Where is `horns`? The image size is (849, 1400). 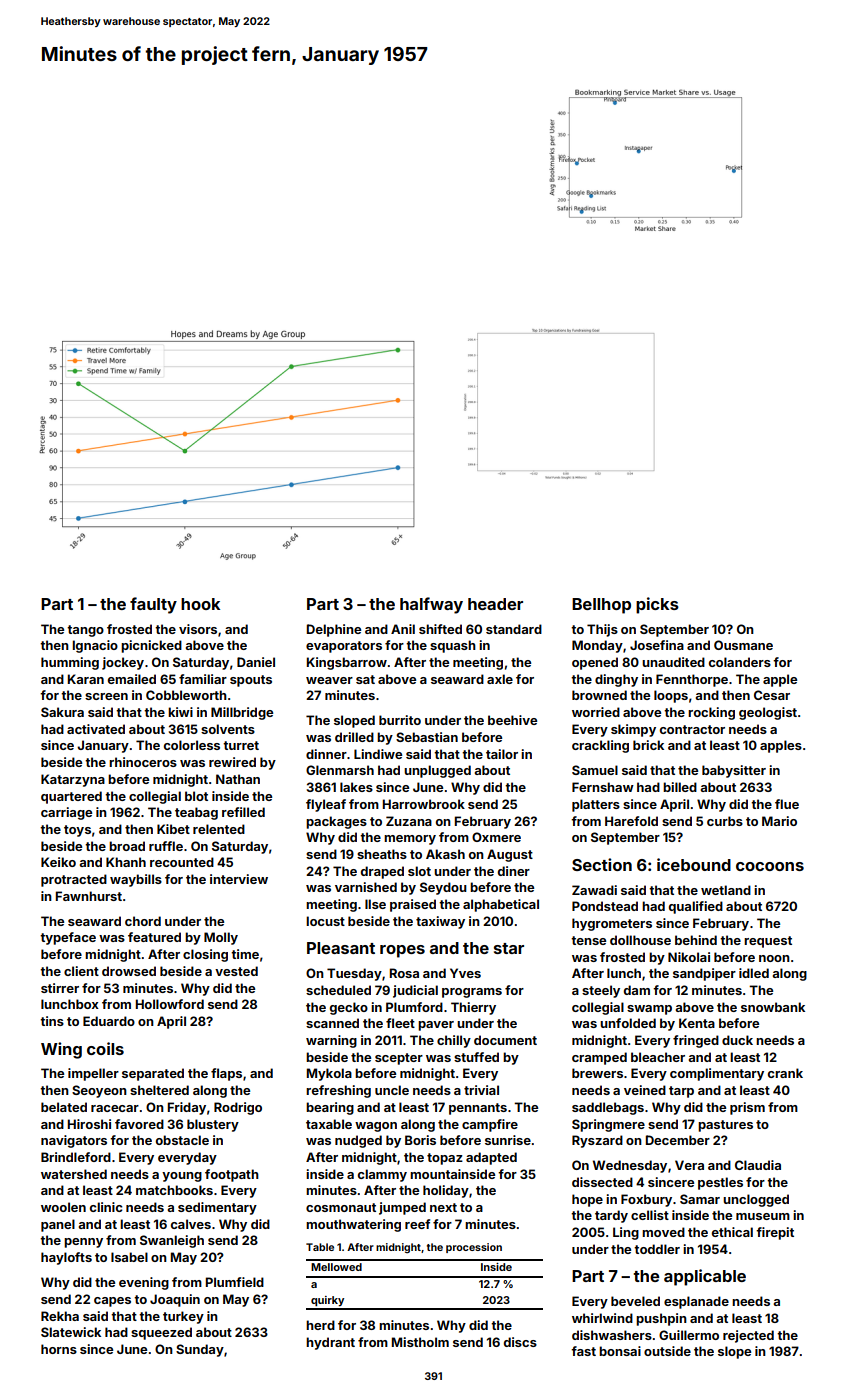 horns is located at coordinates (59, 1349).
